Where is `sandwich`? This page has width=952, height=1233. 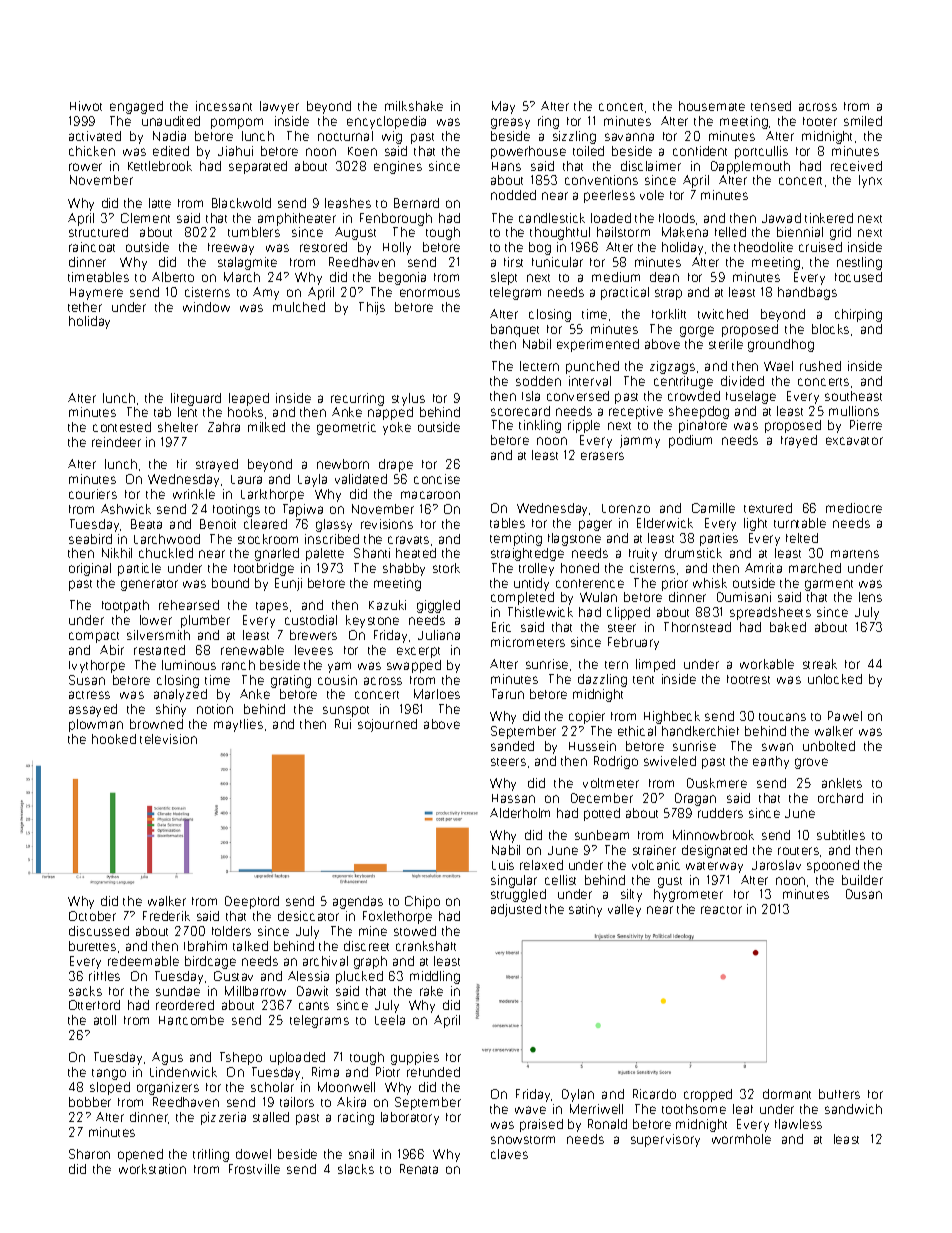
sandwich is located at coordinates (853, 1109).
